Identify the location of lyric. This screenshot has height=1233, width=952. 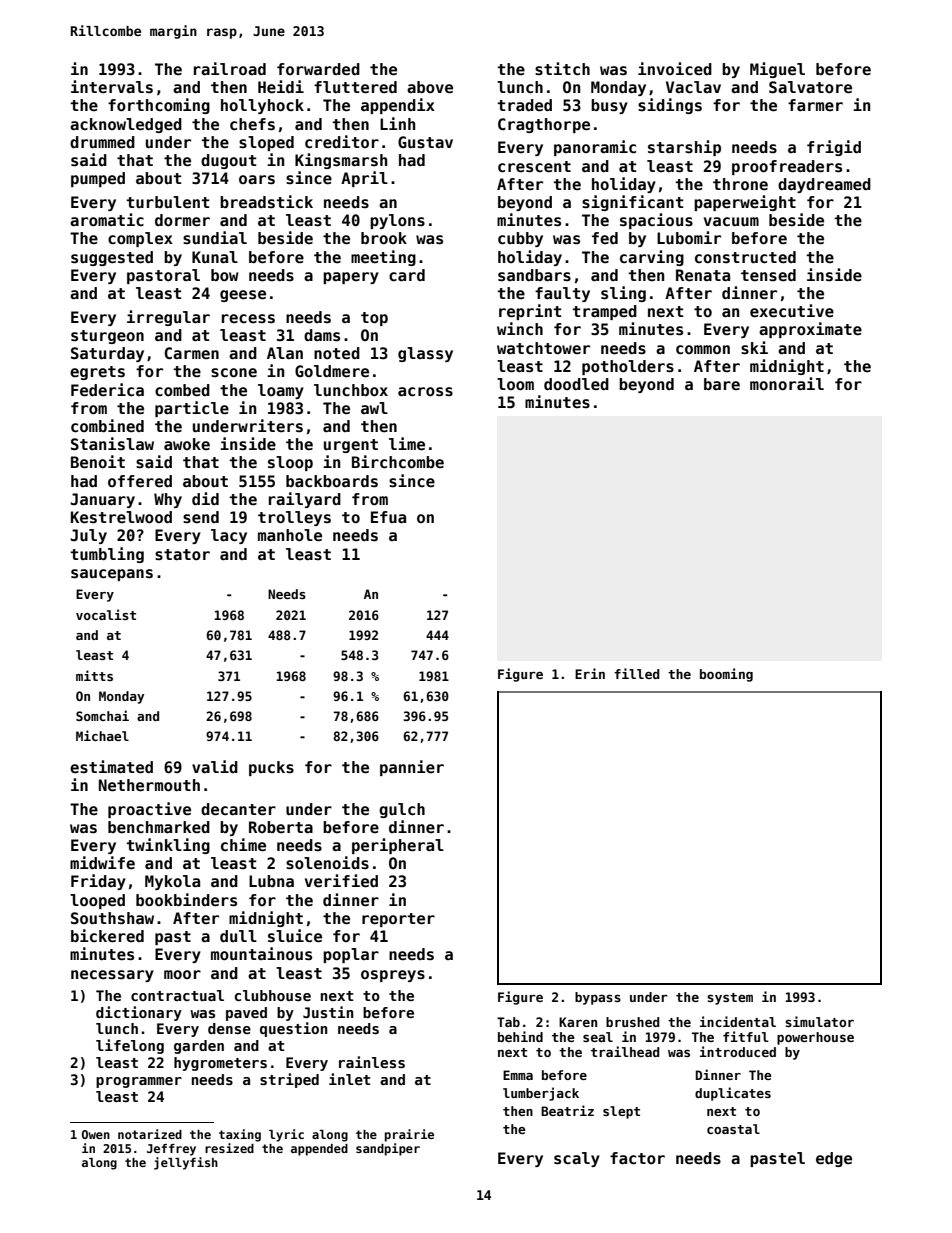
(286, 1135).
